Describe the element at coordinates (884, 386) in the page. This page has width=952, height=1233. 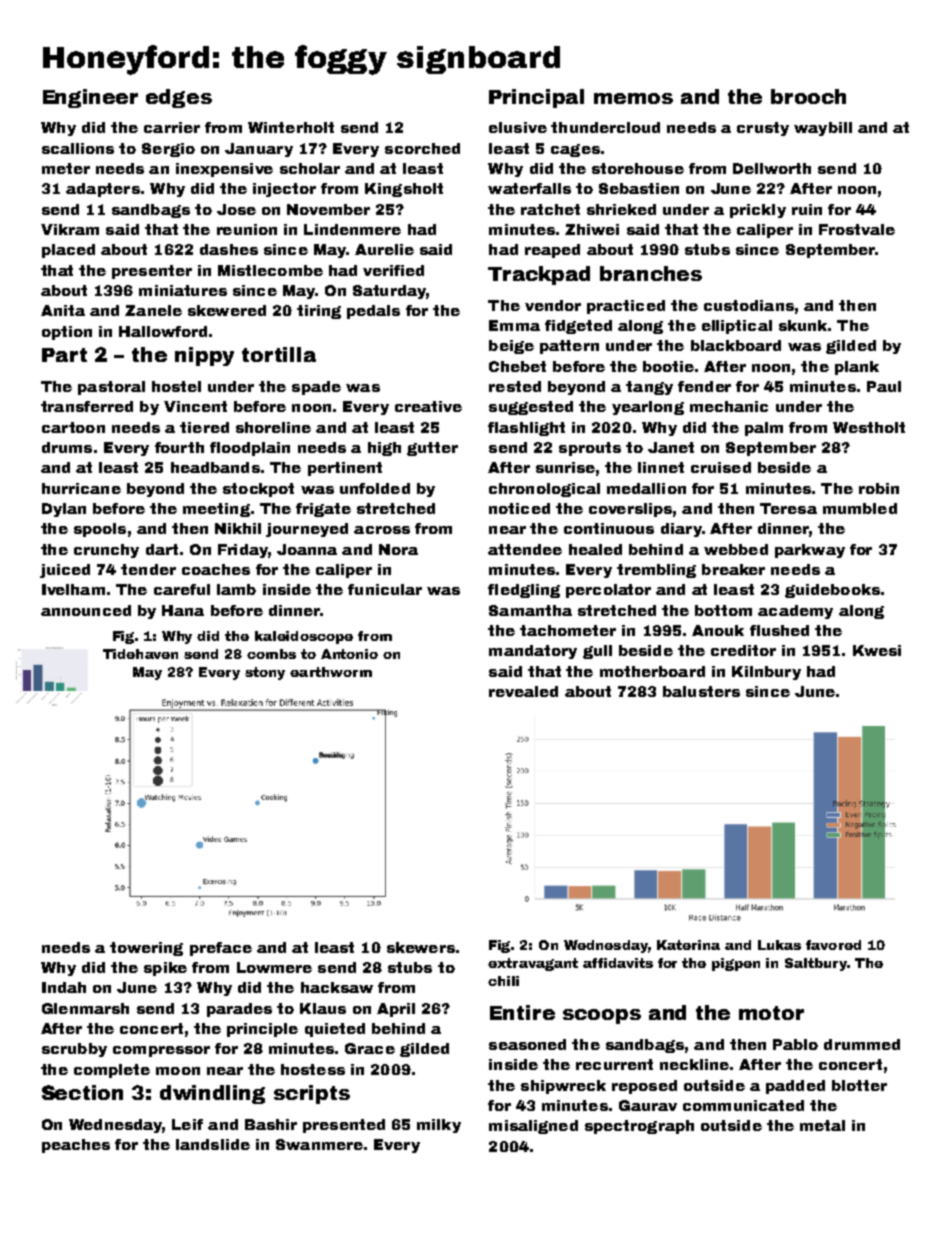
I see `Paul` at that location.
